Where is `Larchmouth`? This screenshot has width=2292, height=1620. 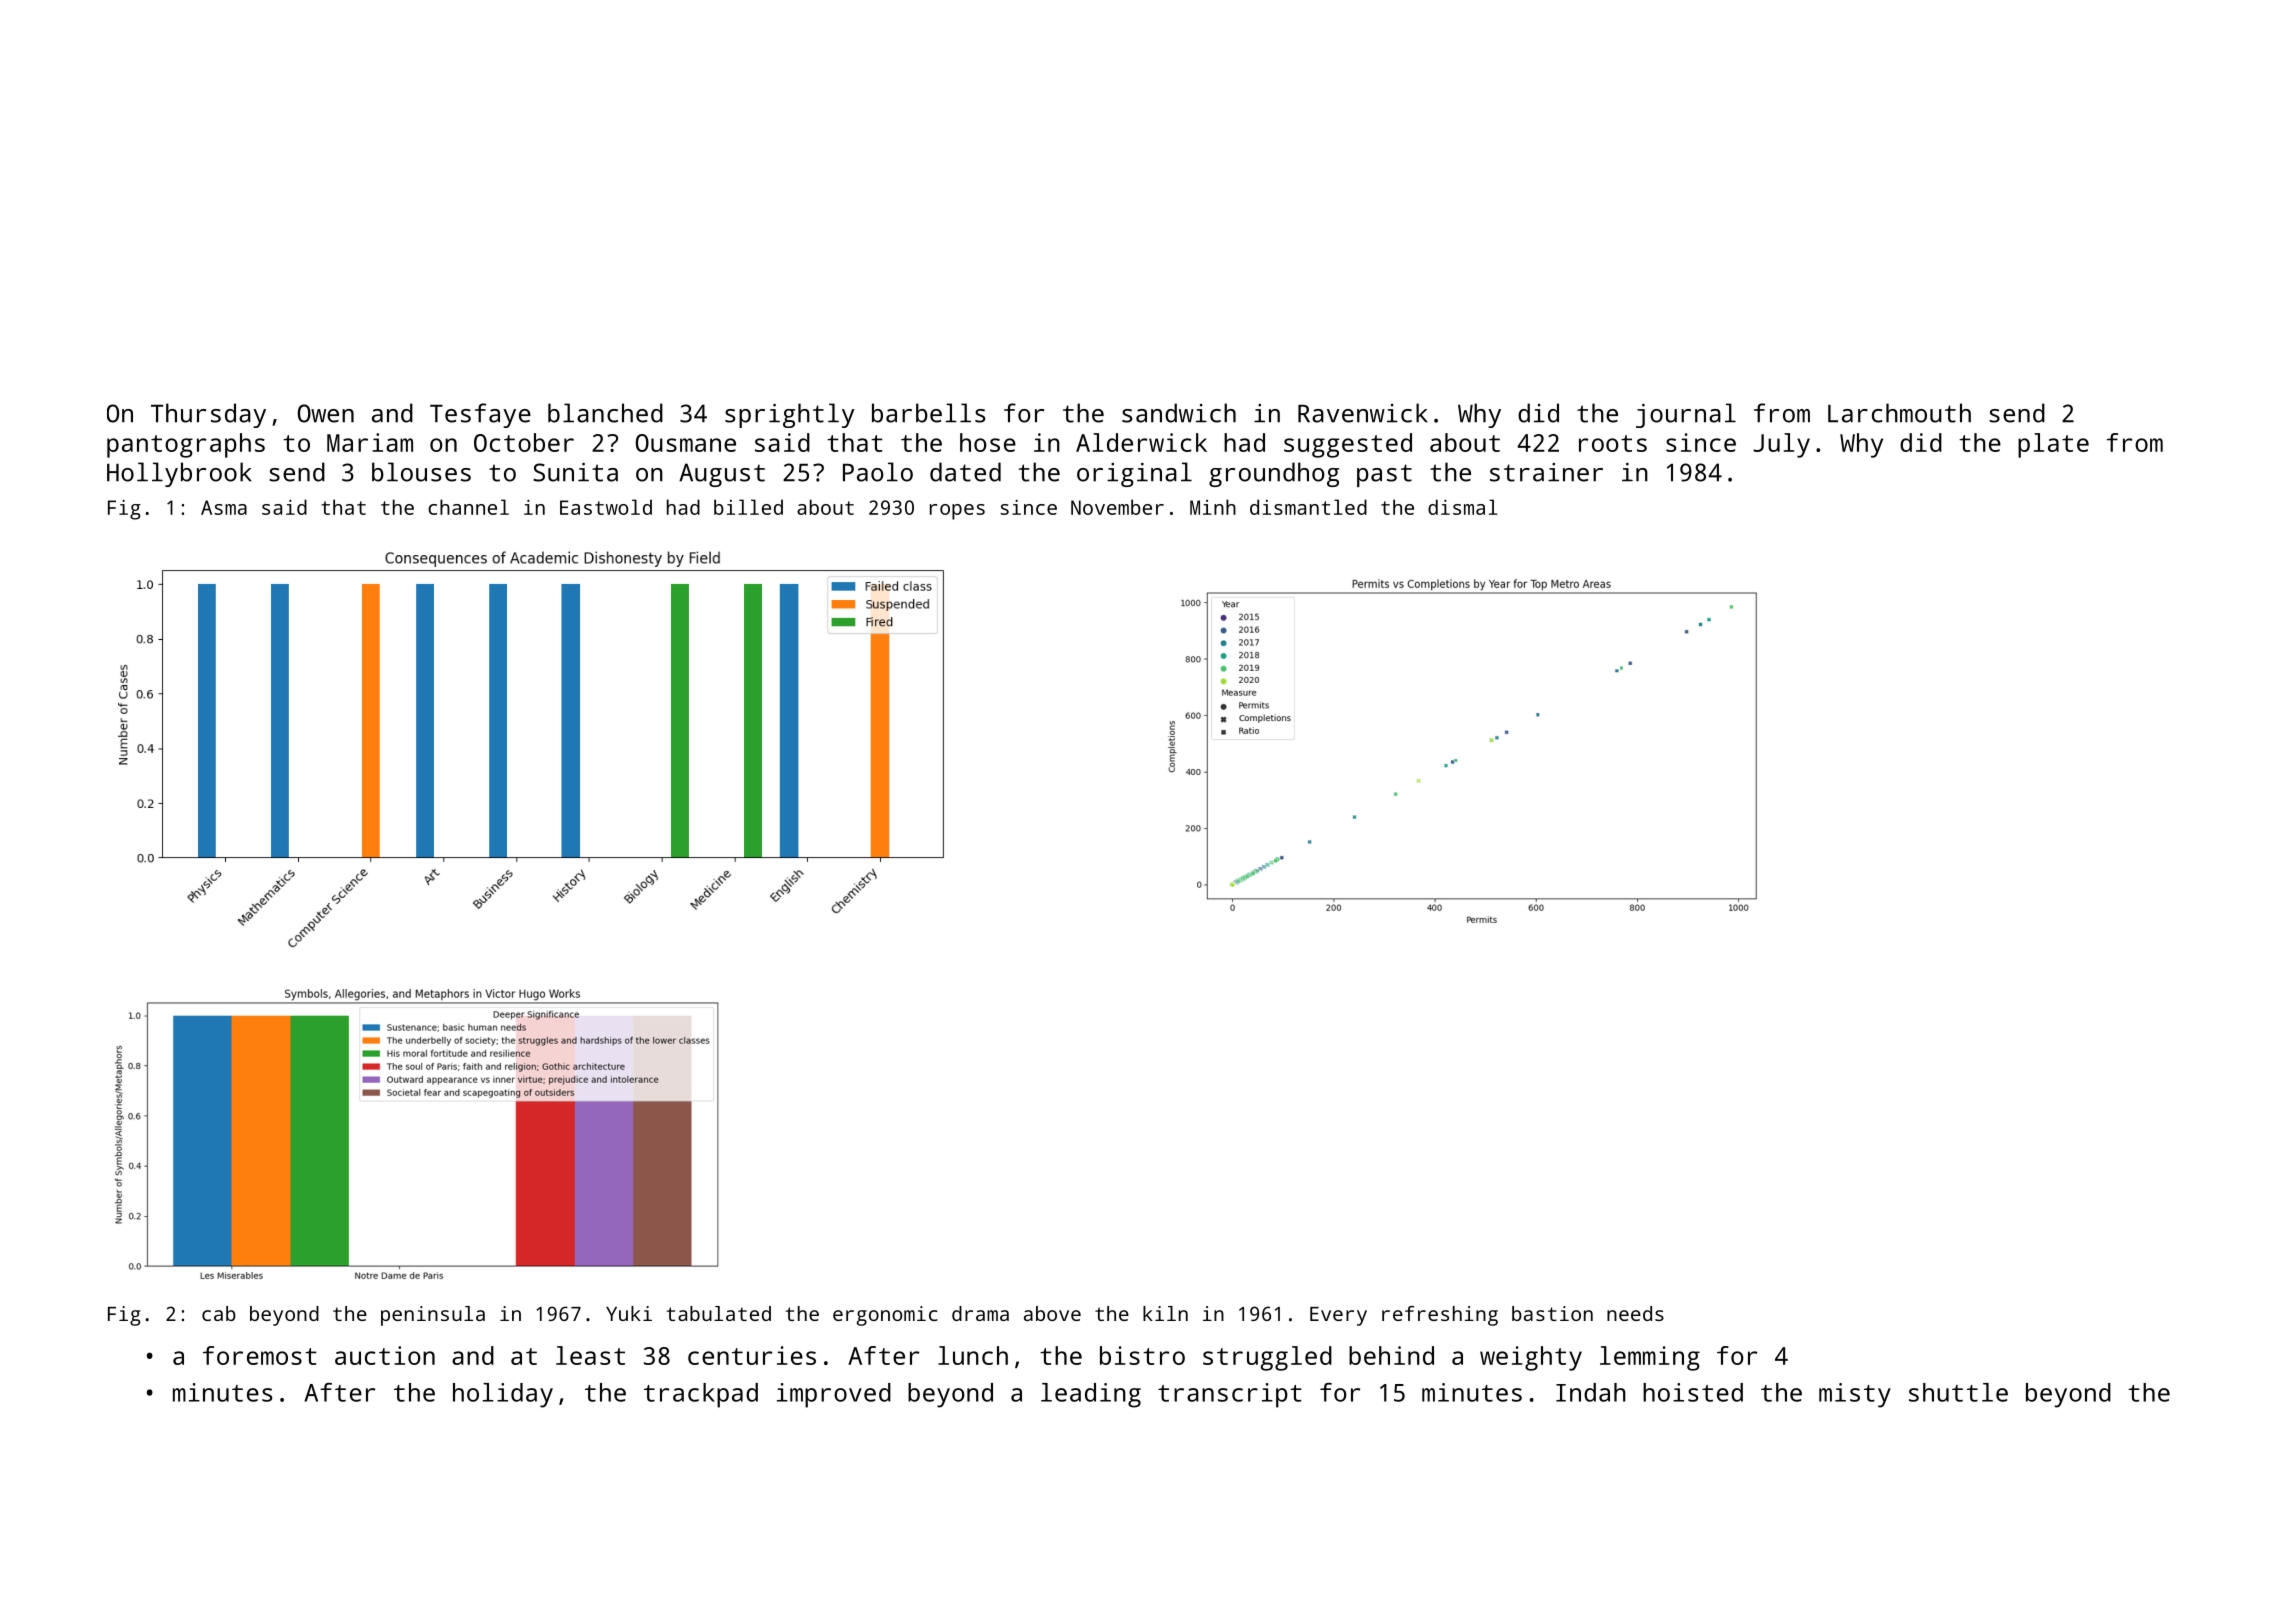
Larchmouth is located at coordinates (1899, 413).
